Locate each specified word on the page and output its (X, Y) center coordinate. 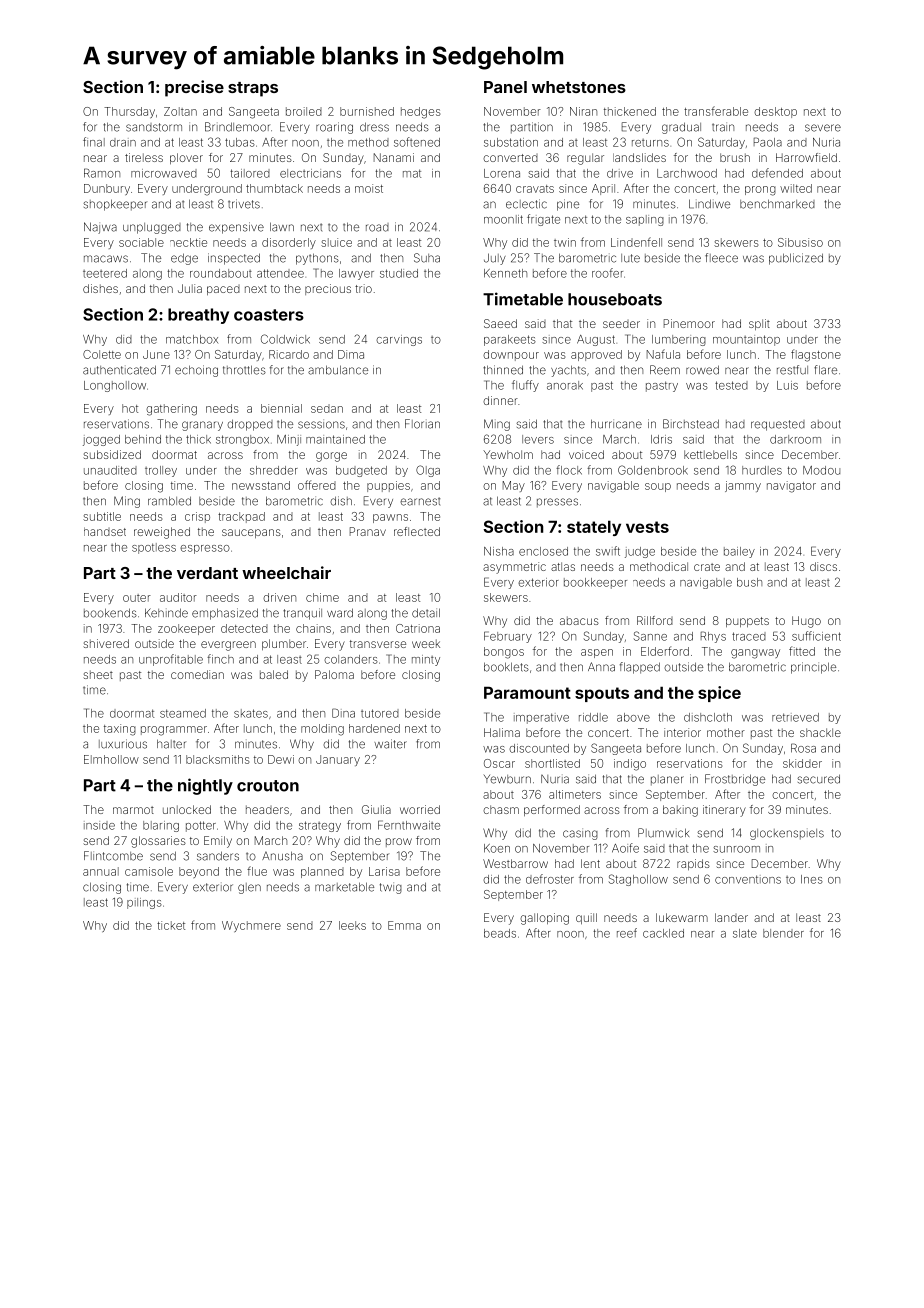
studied (399, 273)
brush (735, 157)
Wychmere (251, 926)
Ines (812, 879)
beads (500, 933)
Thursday (129, 112)
